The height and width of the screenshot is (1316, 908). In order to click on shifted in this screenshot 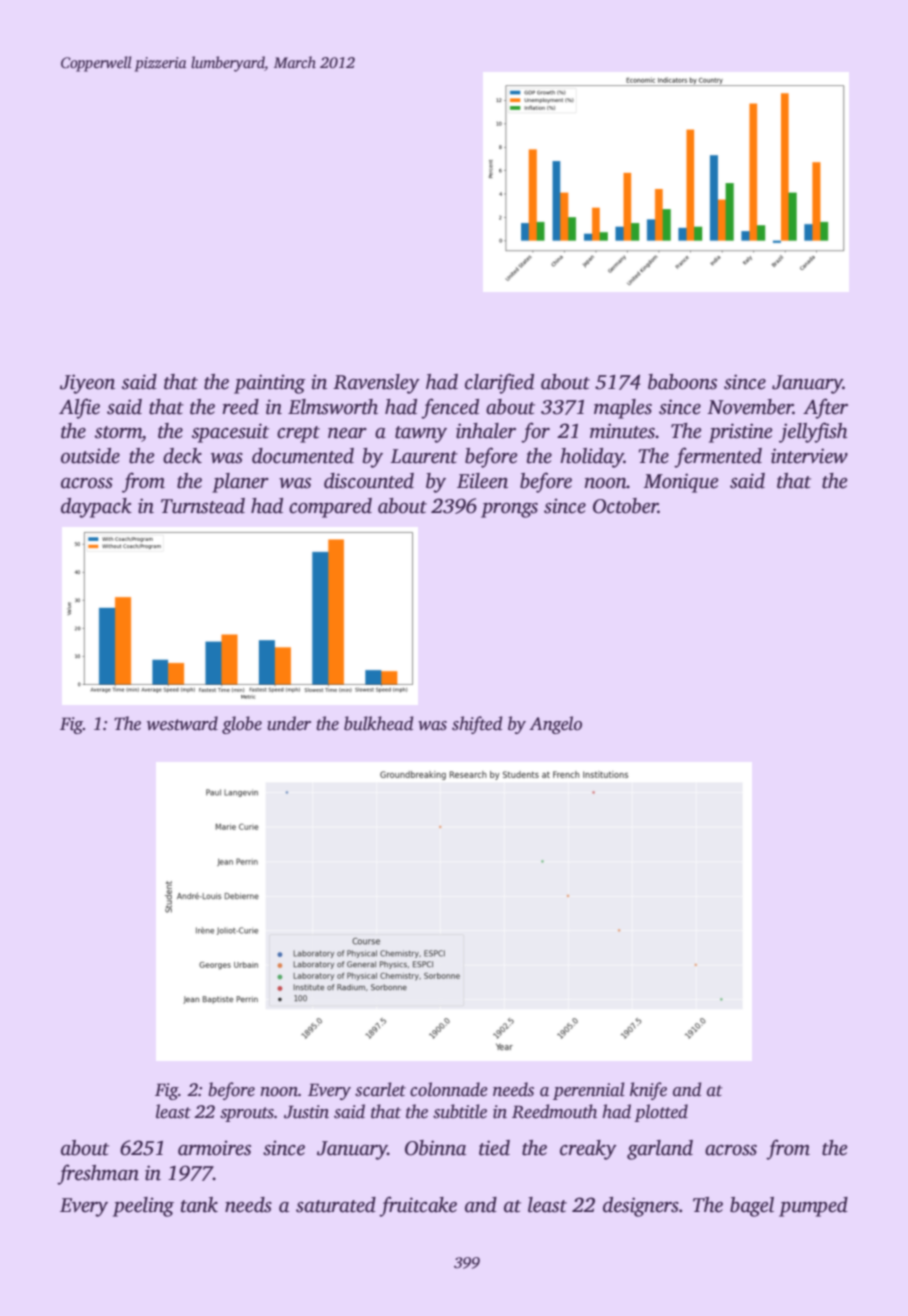, I will do `click(477, 725)`.
